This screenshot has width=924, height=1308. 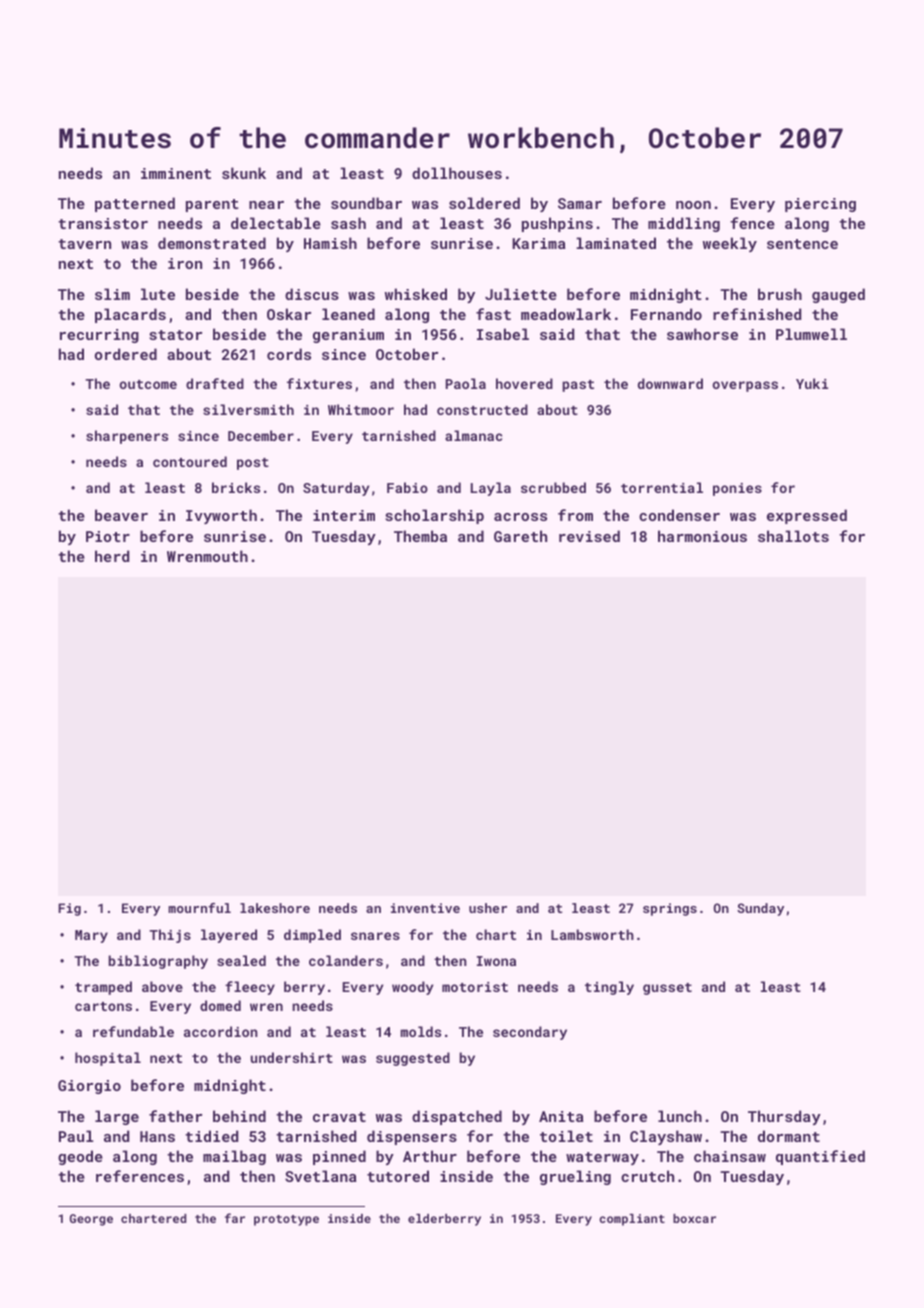 I want to click on soundbar, so click(x=366, y=203).
